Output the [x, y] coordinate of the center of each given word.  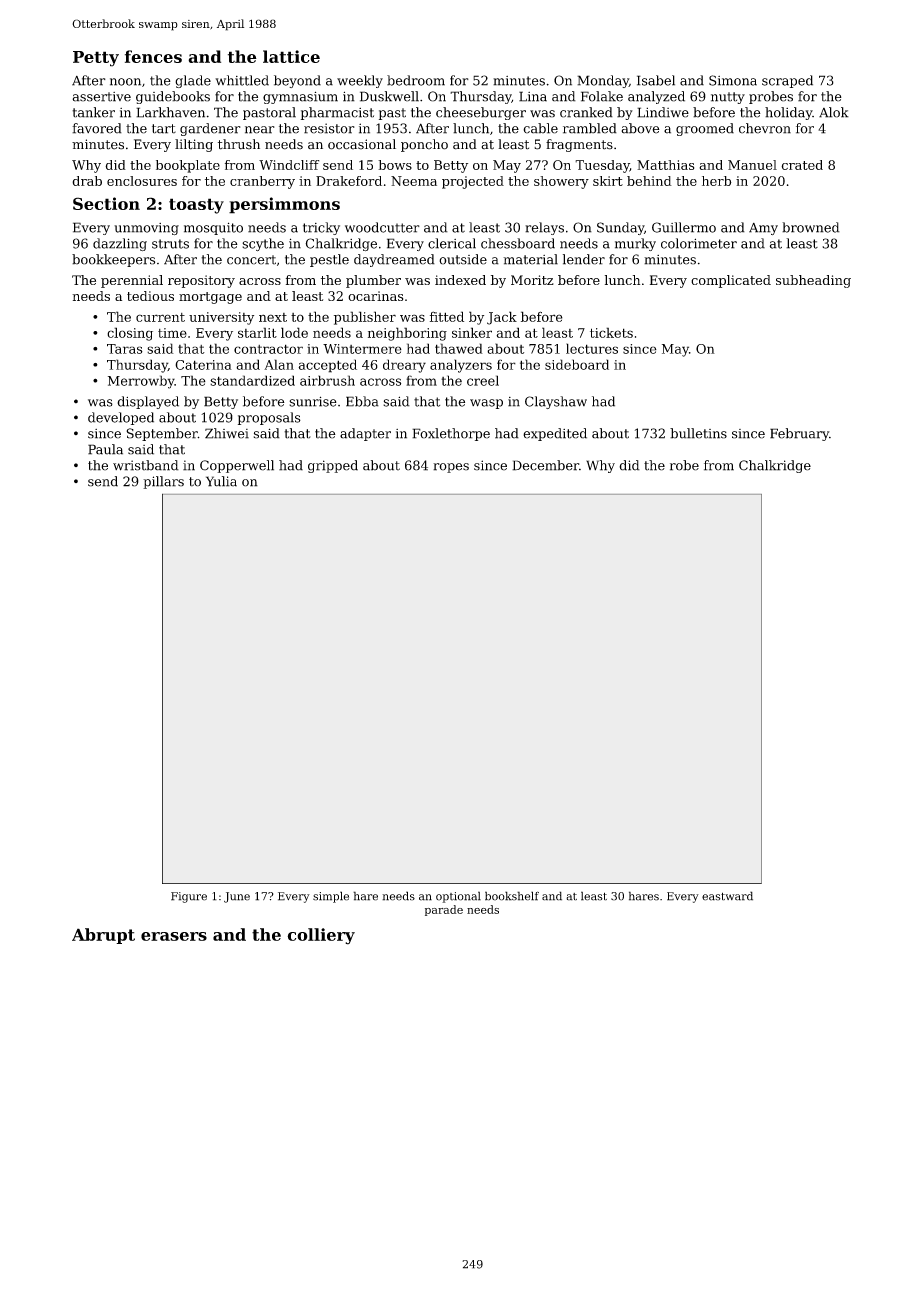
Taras [125, 349]
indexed [460, 280]
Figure [189, 897]
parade [444, 910]
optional [458, 897]
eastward [727, 896]
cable [540, 128]
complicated [731, 281]
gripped [333, 466]
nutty [728, 98]
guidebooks [173, 97]
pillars [163, 482]
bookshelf [512, 896]
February [799, 434]
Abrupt [103, 936]
